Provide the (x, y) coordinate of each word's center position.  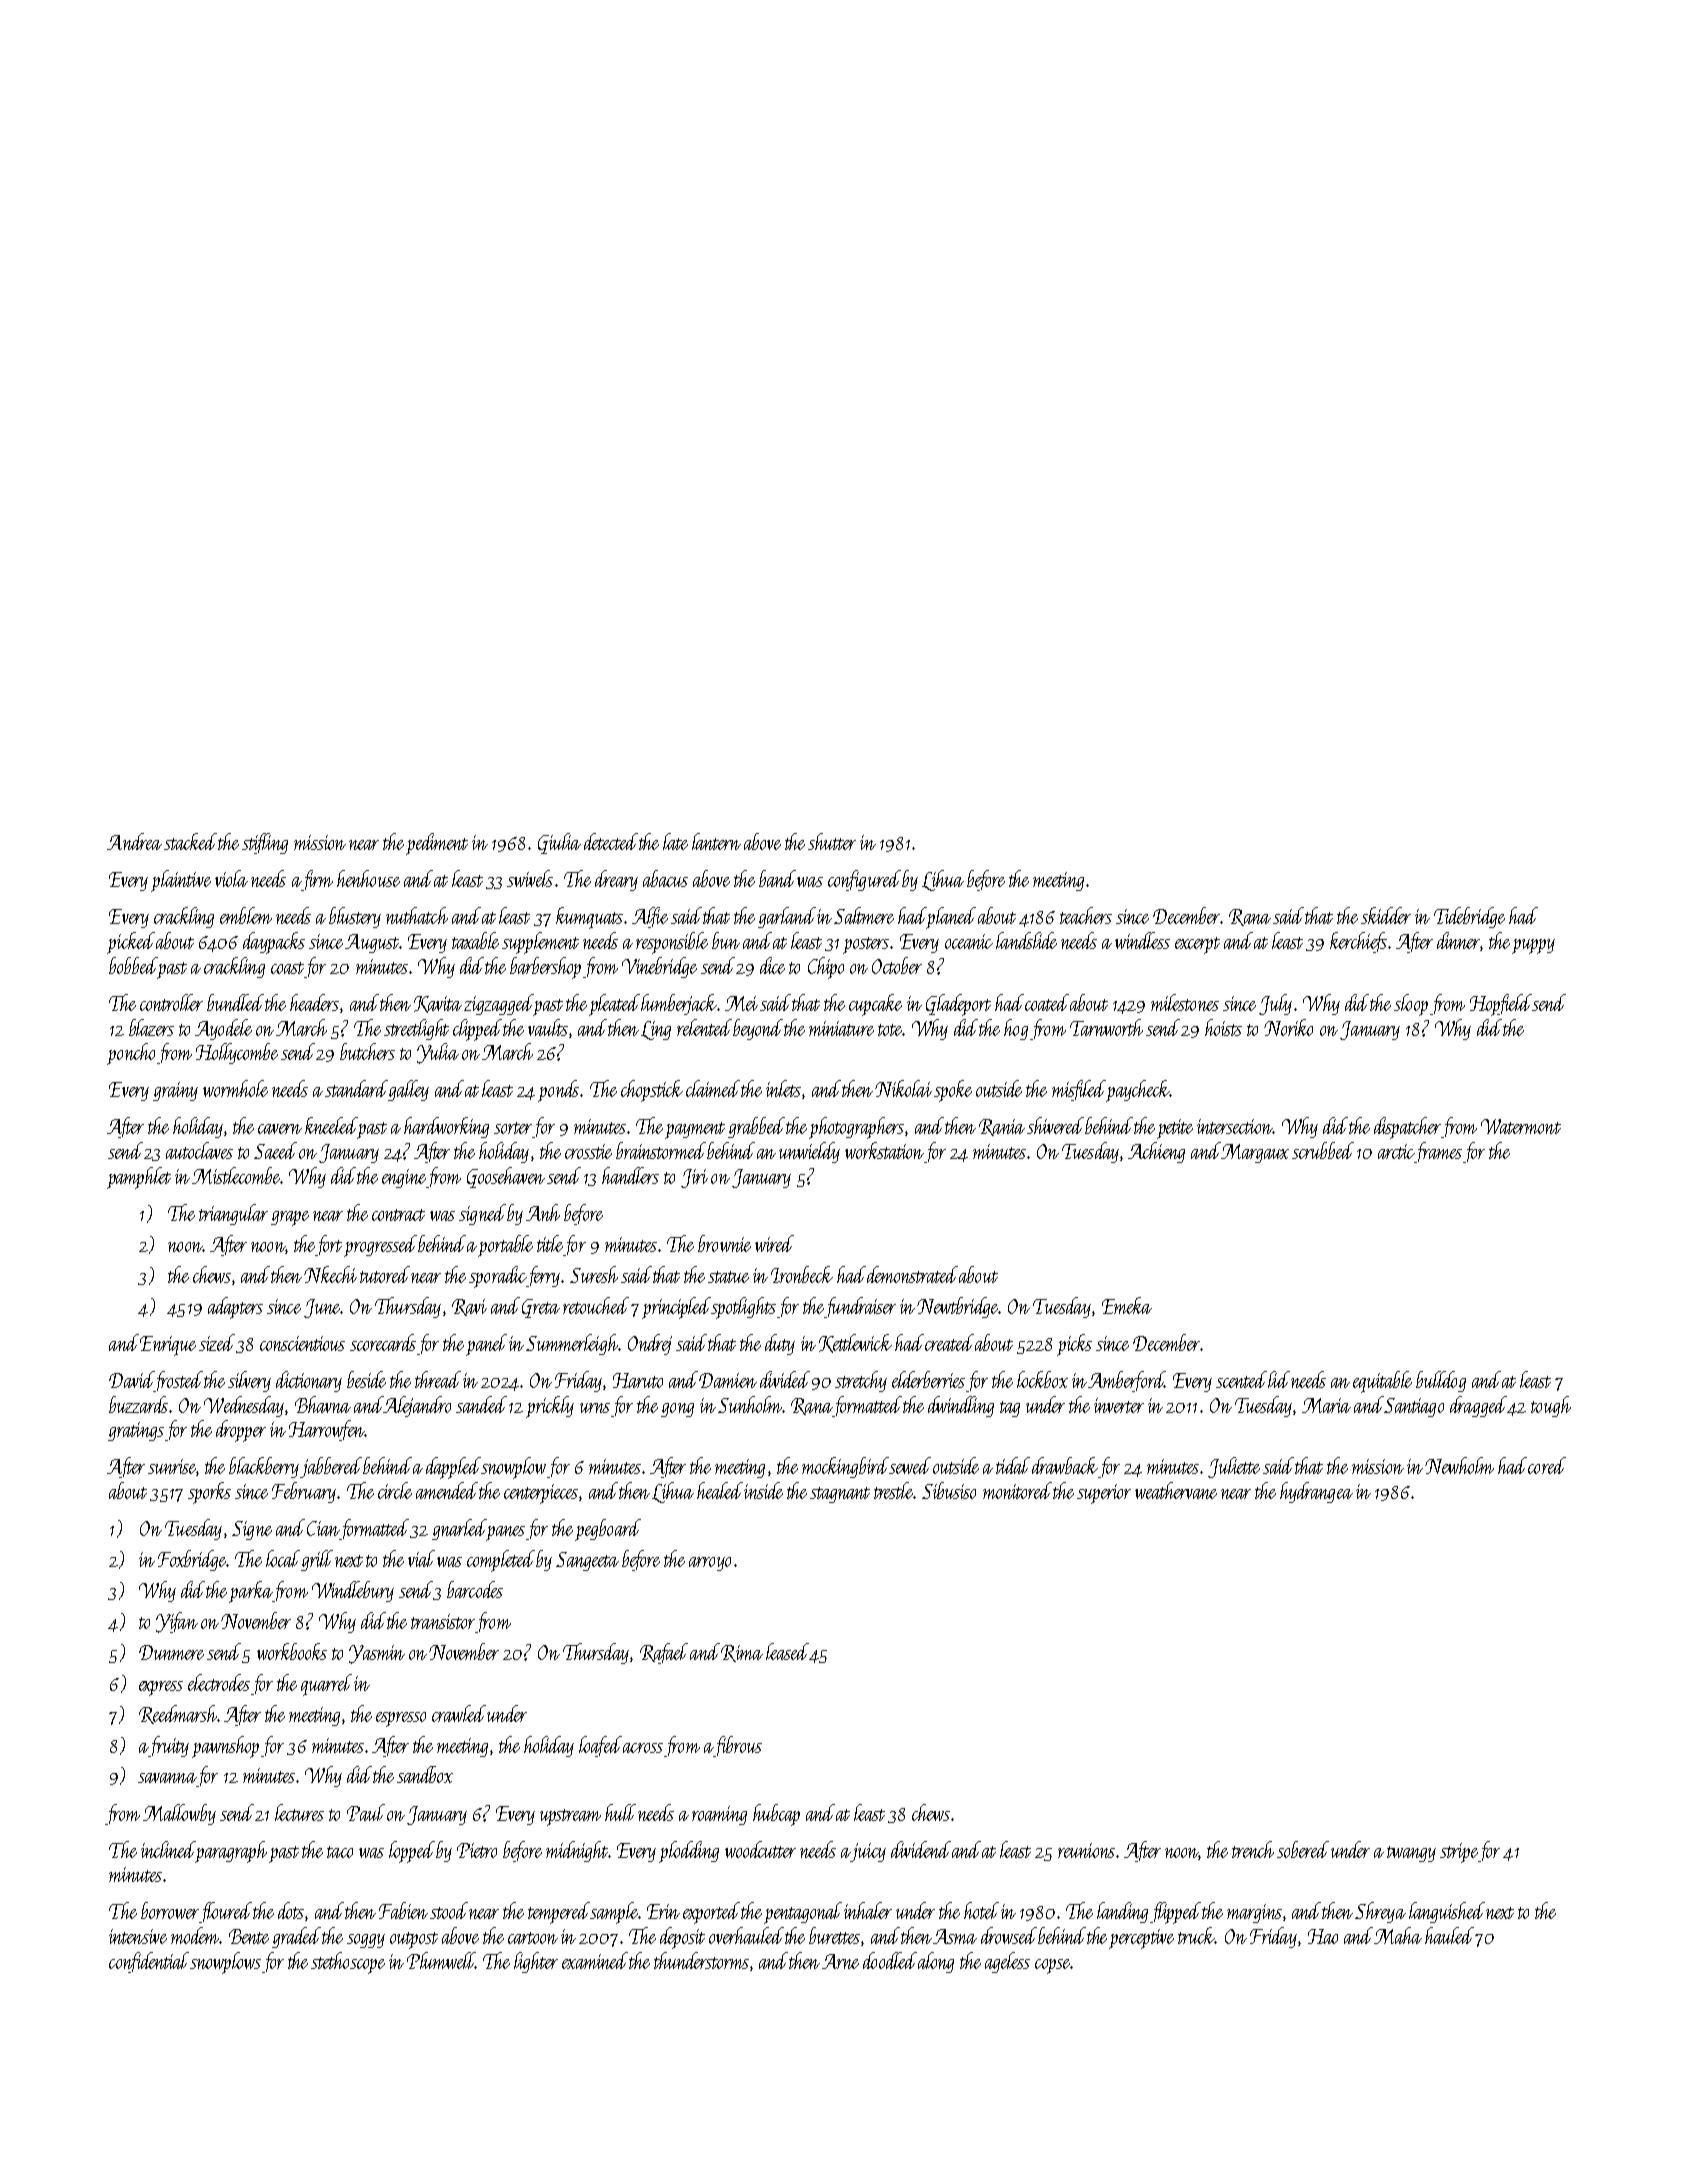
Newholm (1459, 1465)
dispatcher (1408, 1128)
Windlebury (353, 1591)
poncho (131, 1054)
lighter (536, 1962)
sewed (910, 1465)
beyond (758, 1029)
